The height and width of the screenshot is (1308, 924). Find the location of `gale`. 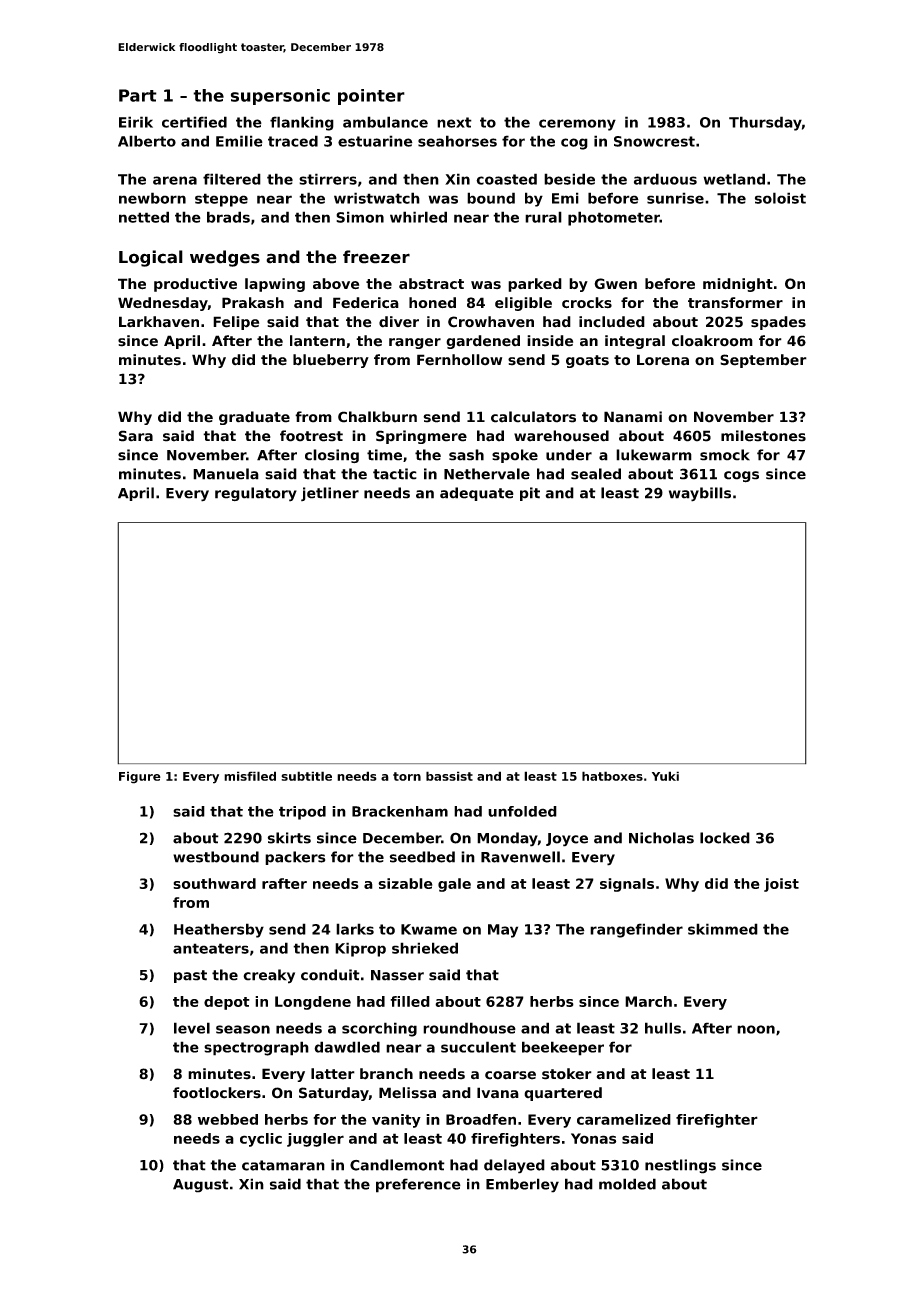

gale is located at coordinates (454, 885).
